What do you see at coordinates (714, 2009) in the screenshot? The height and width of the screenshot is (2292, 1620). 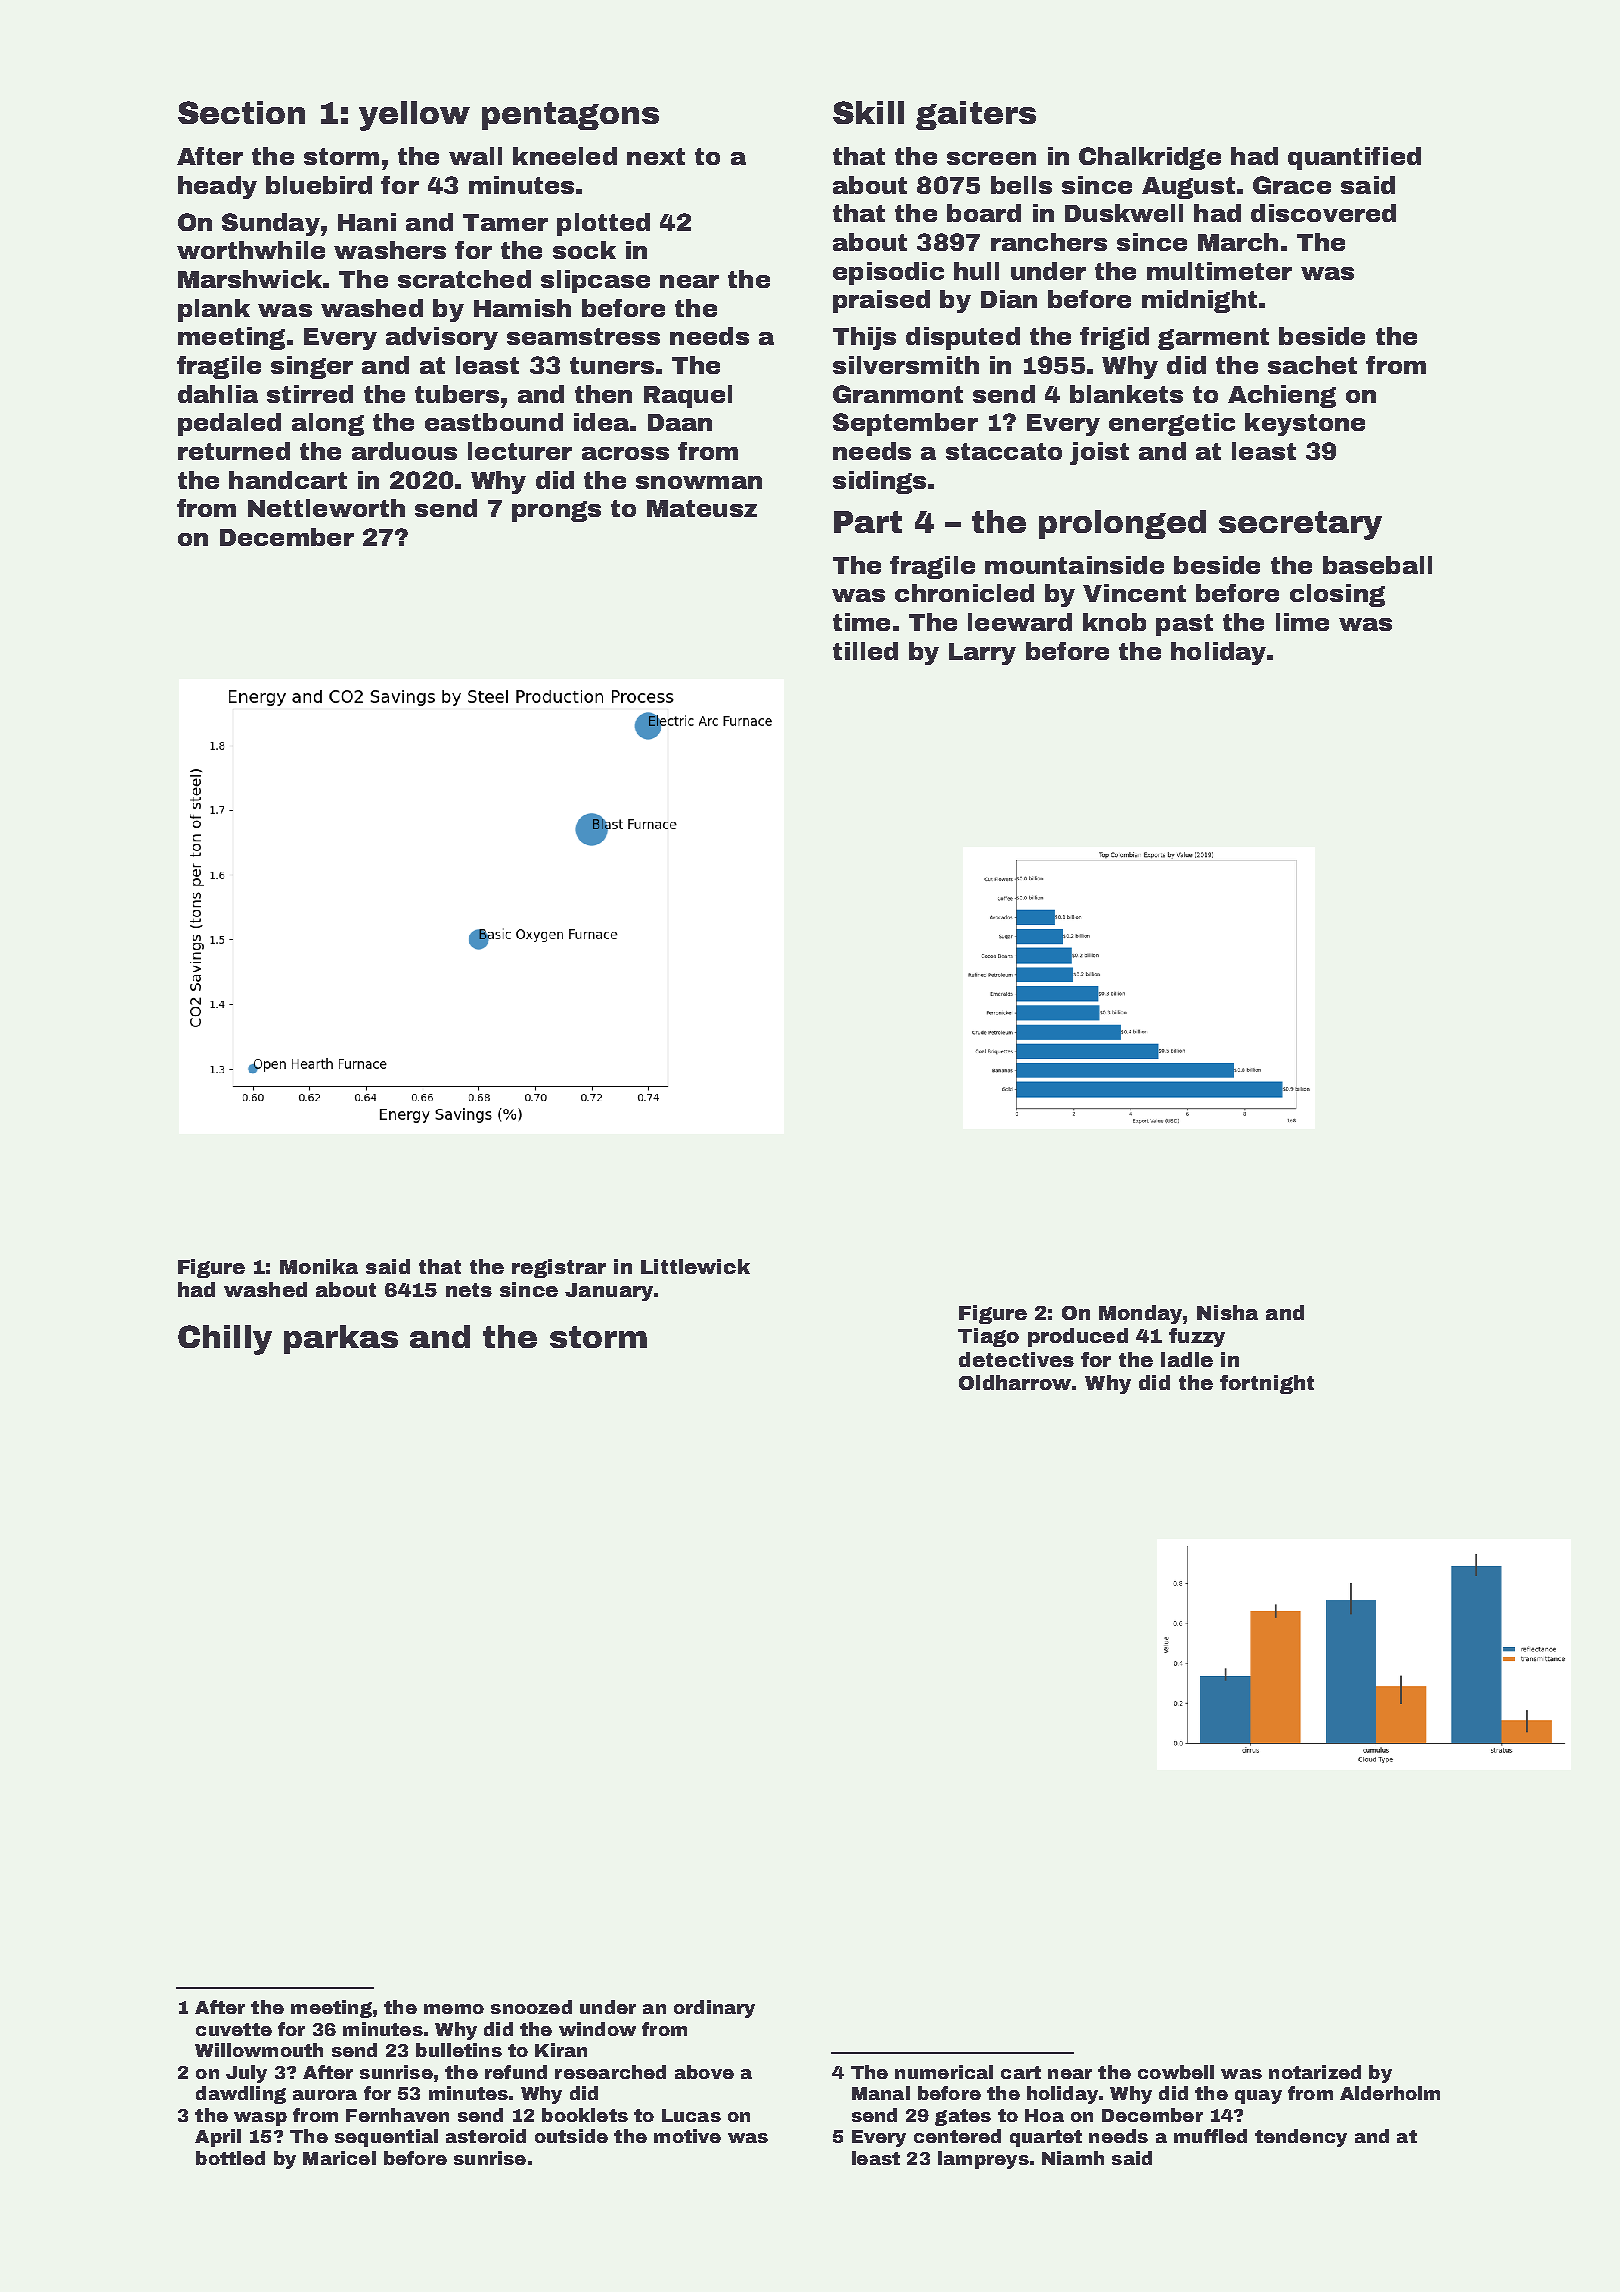 I see `ordinary` at bounding box center [714, 2009].
